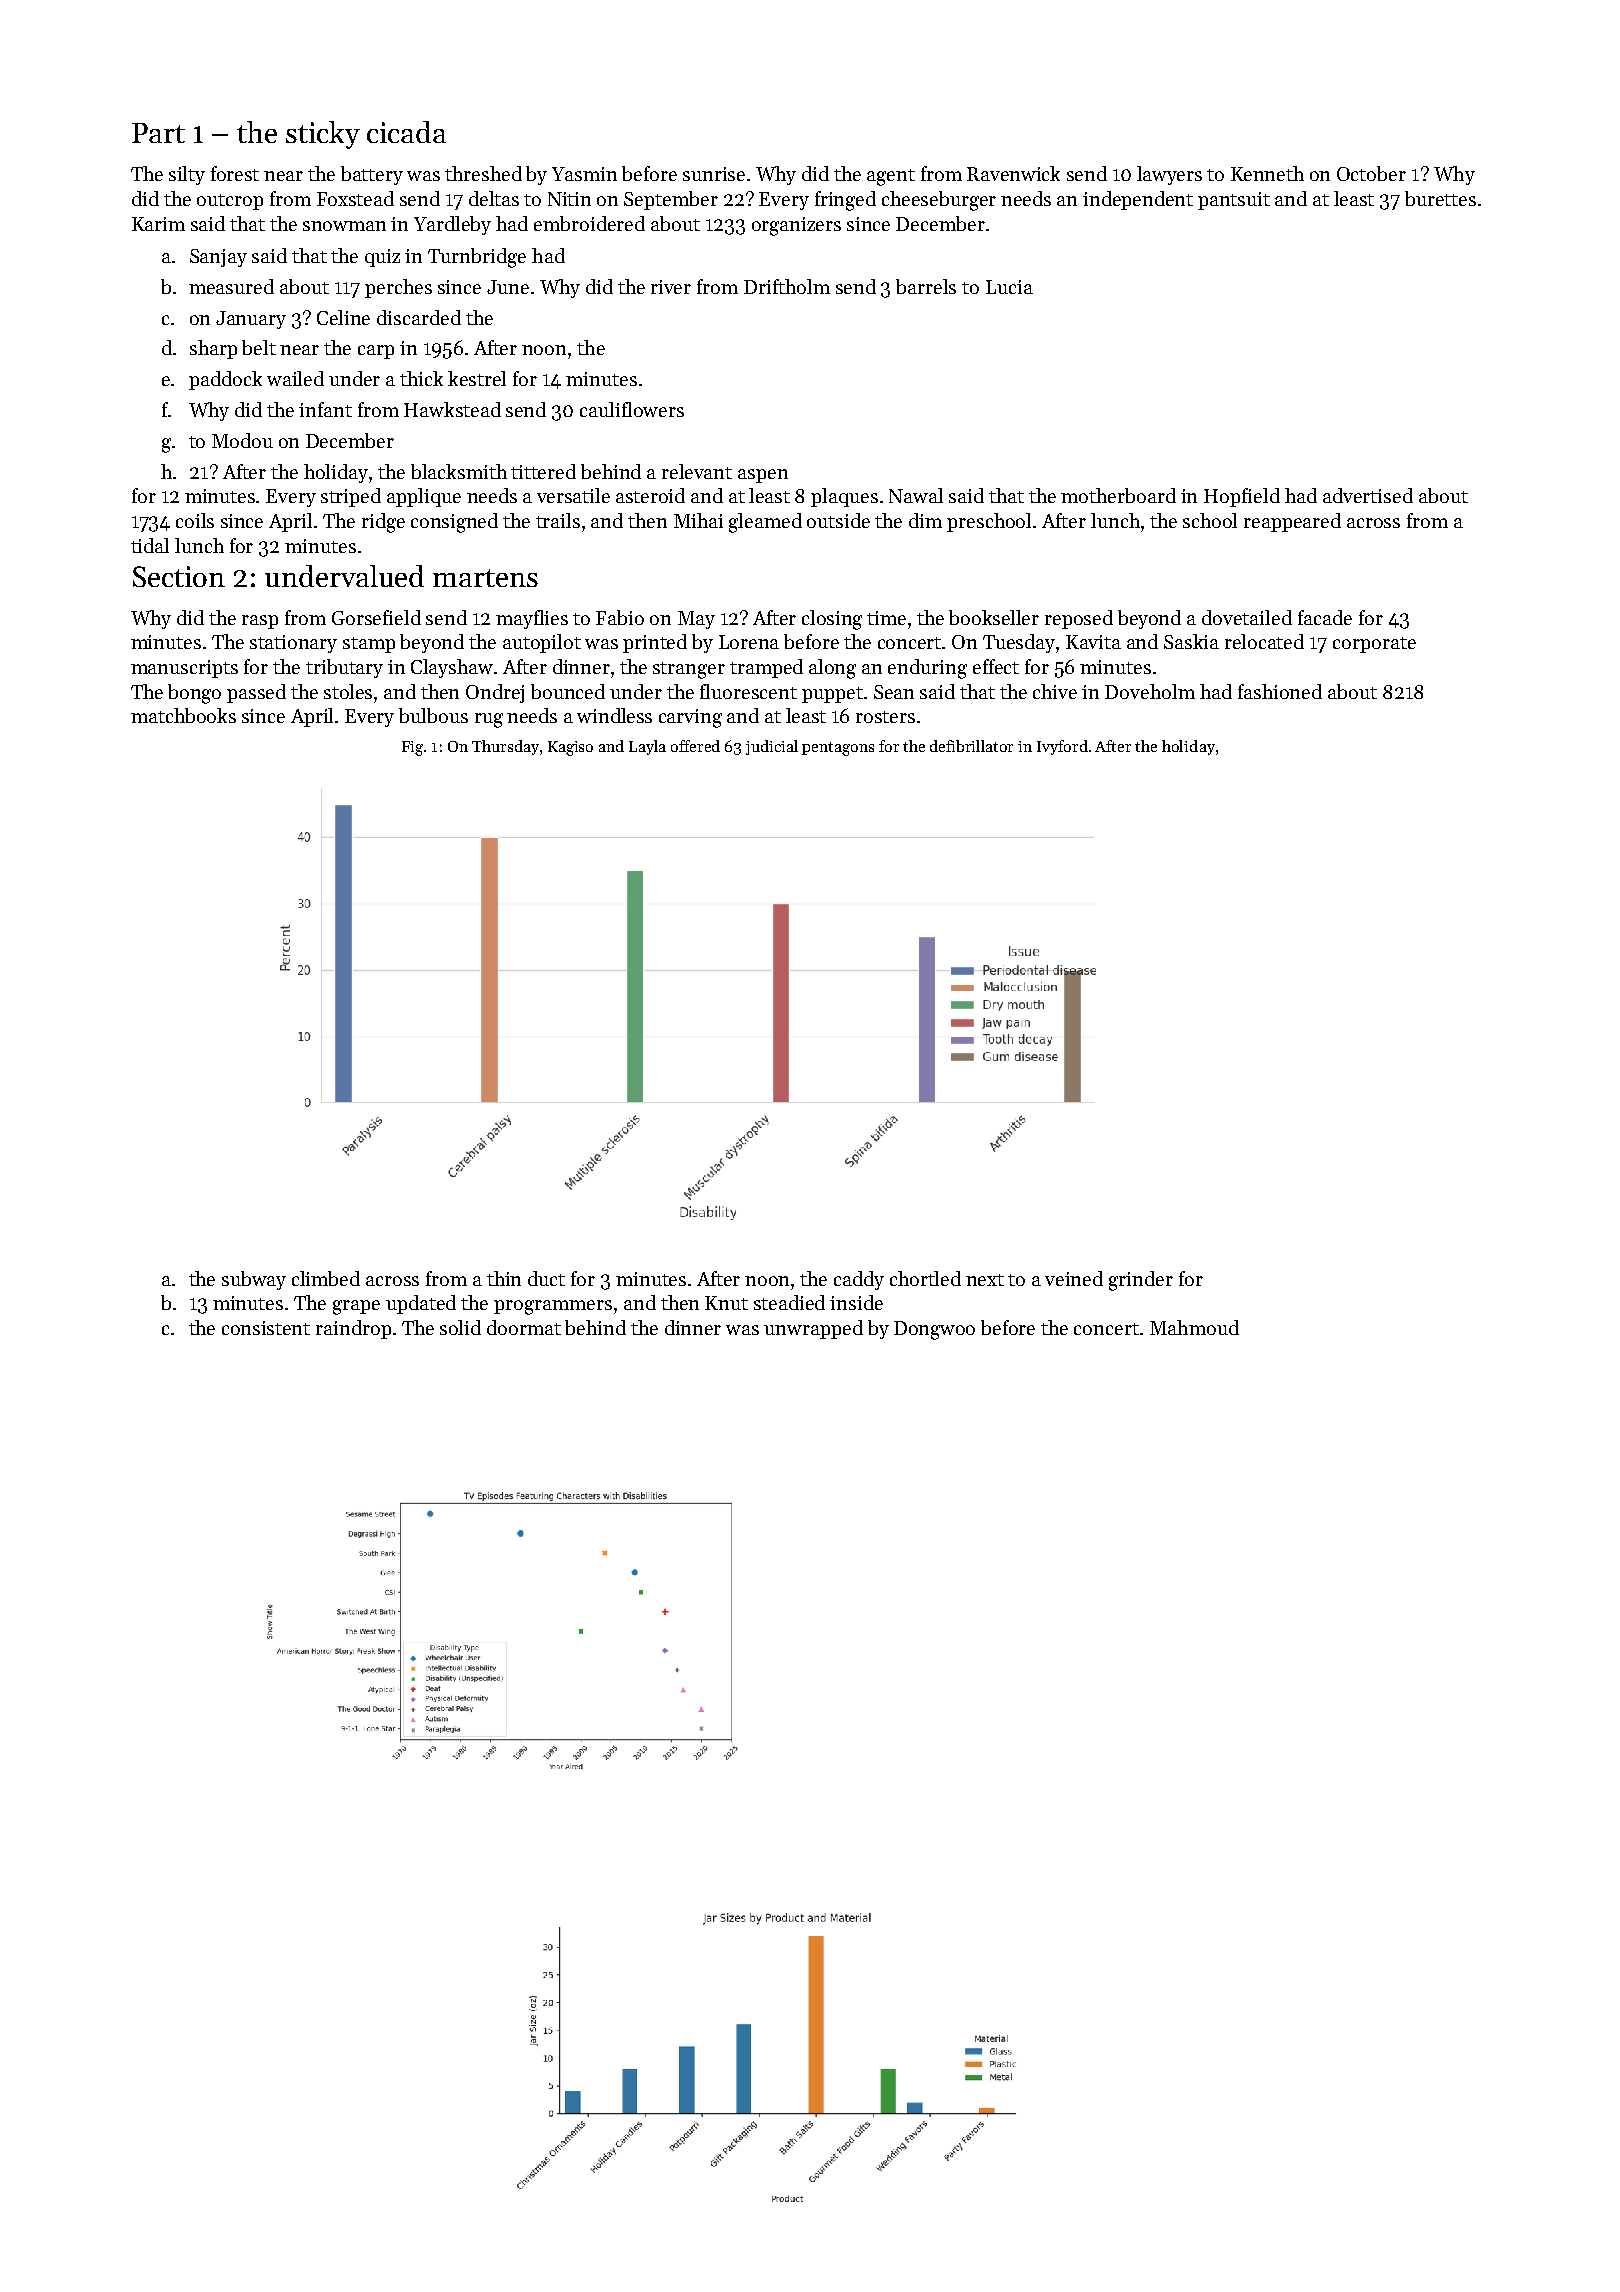 Image resolution: width=1620 pixels, height=2292 pixels. Describe the element at coordinates (934, 1330) in the document. I see `Dongwoo` at that location.
